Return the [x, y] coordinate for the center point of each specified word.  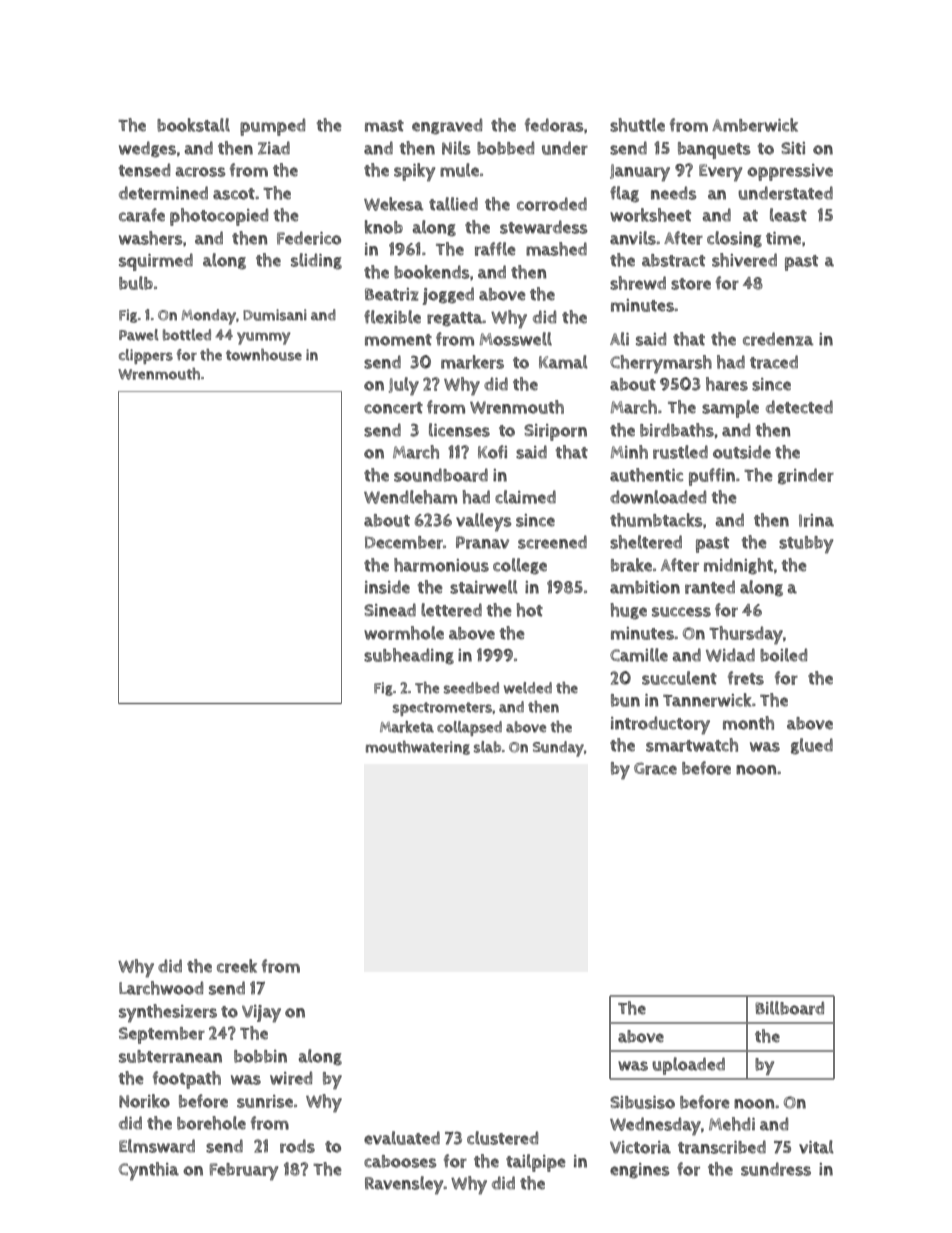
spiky [414, 172]
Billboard [789, 1008]
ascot [234, 194]
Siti [793, 148]
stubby [806, 545]
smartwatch [692, 745]
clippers [146, 356]
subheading [409, 656]
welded [528, 688]
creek [237, 966]
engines [639, 1171]
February [244, 1172]
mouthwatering [418, 748]
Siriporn [555, 432]
